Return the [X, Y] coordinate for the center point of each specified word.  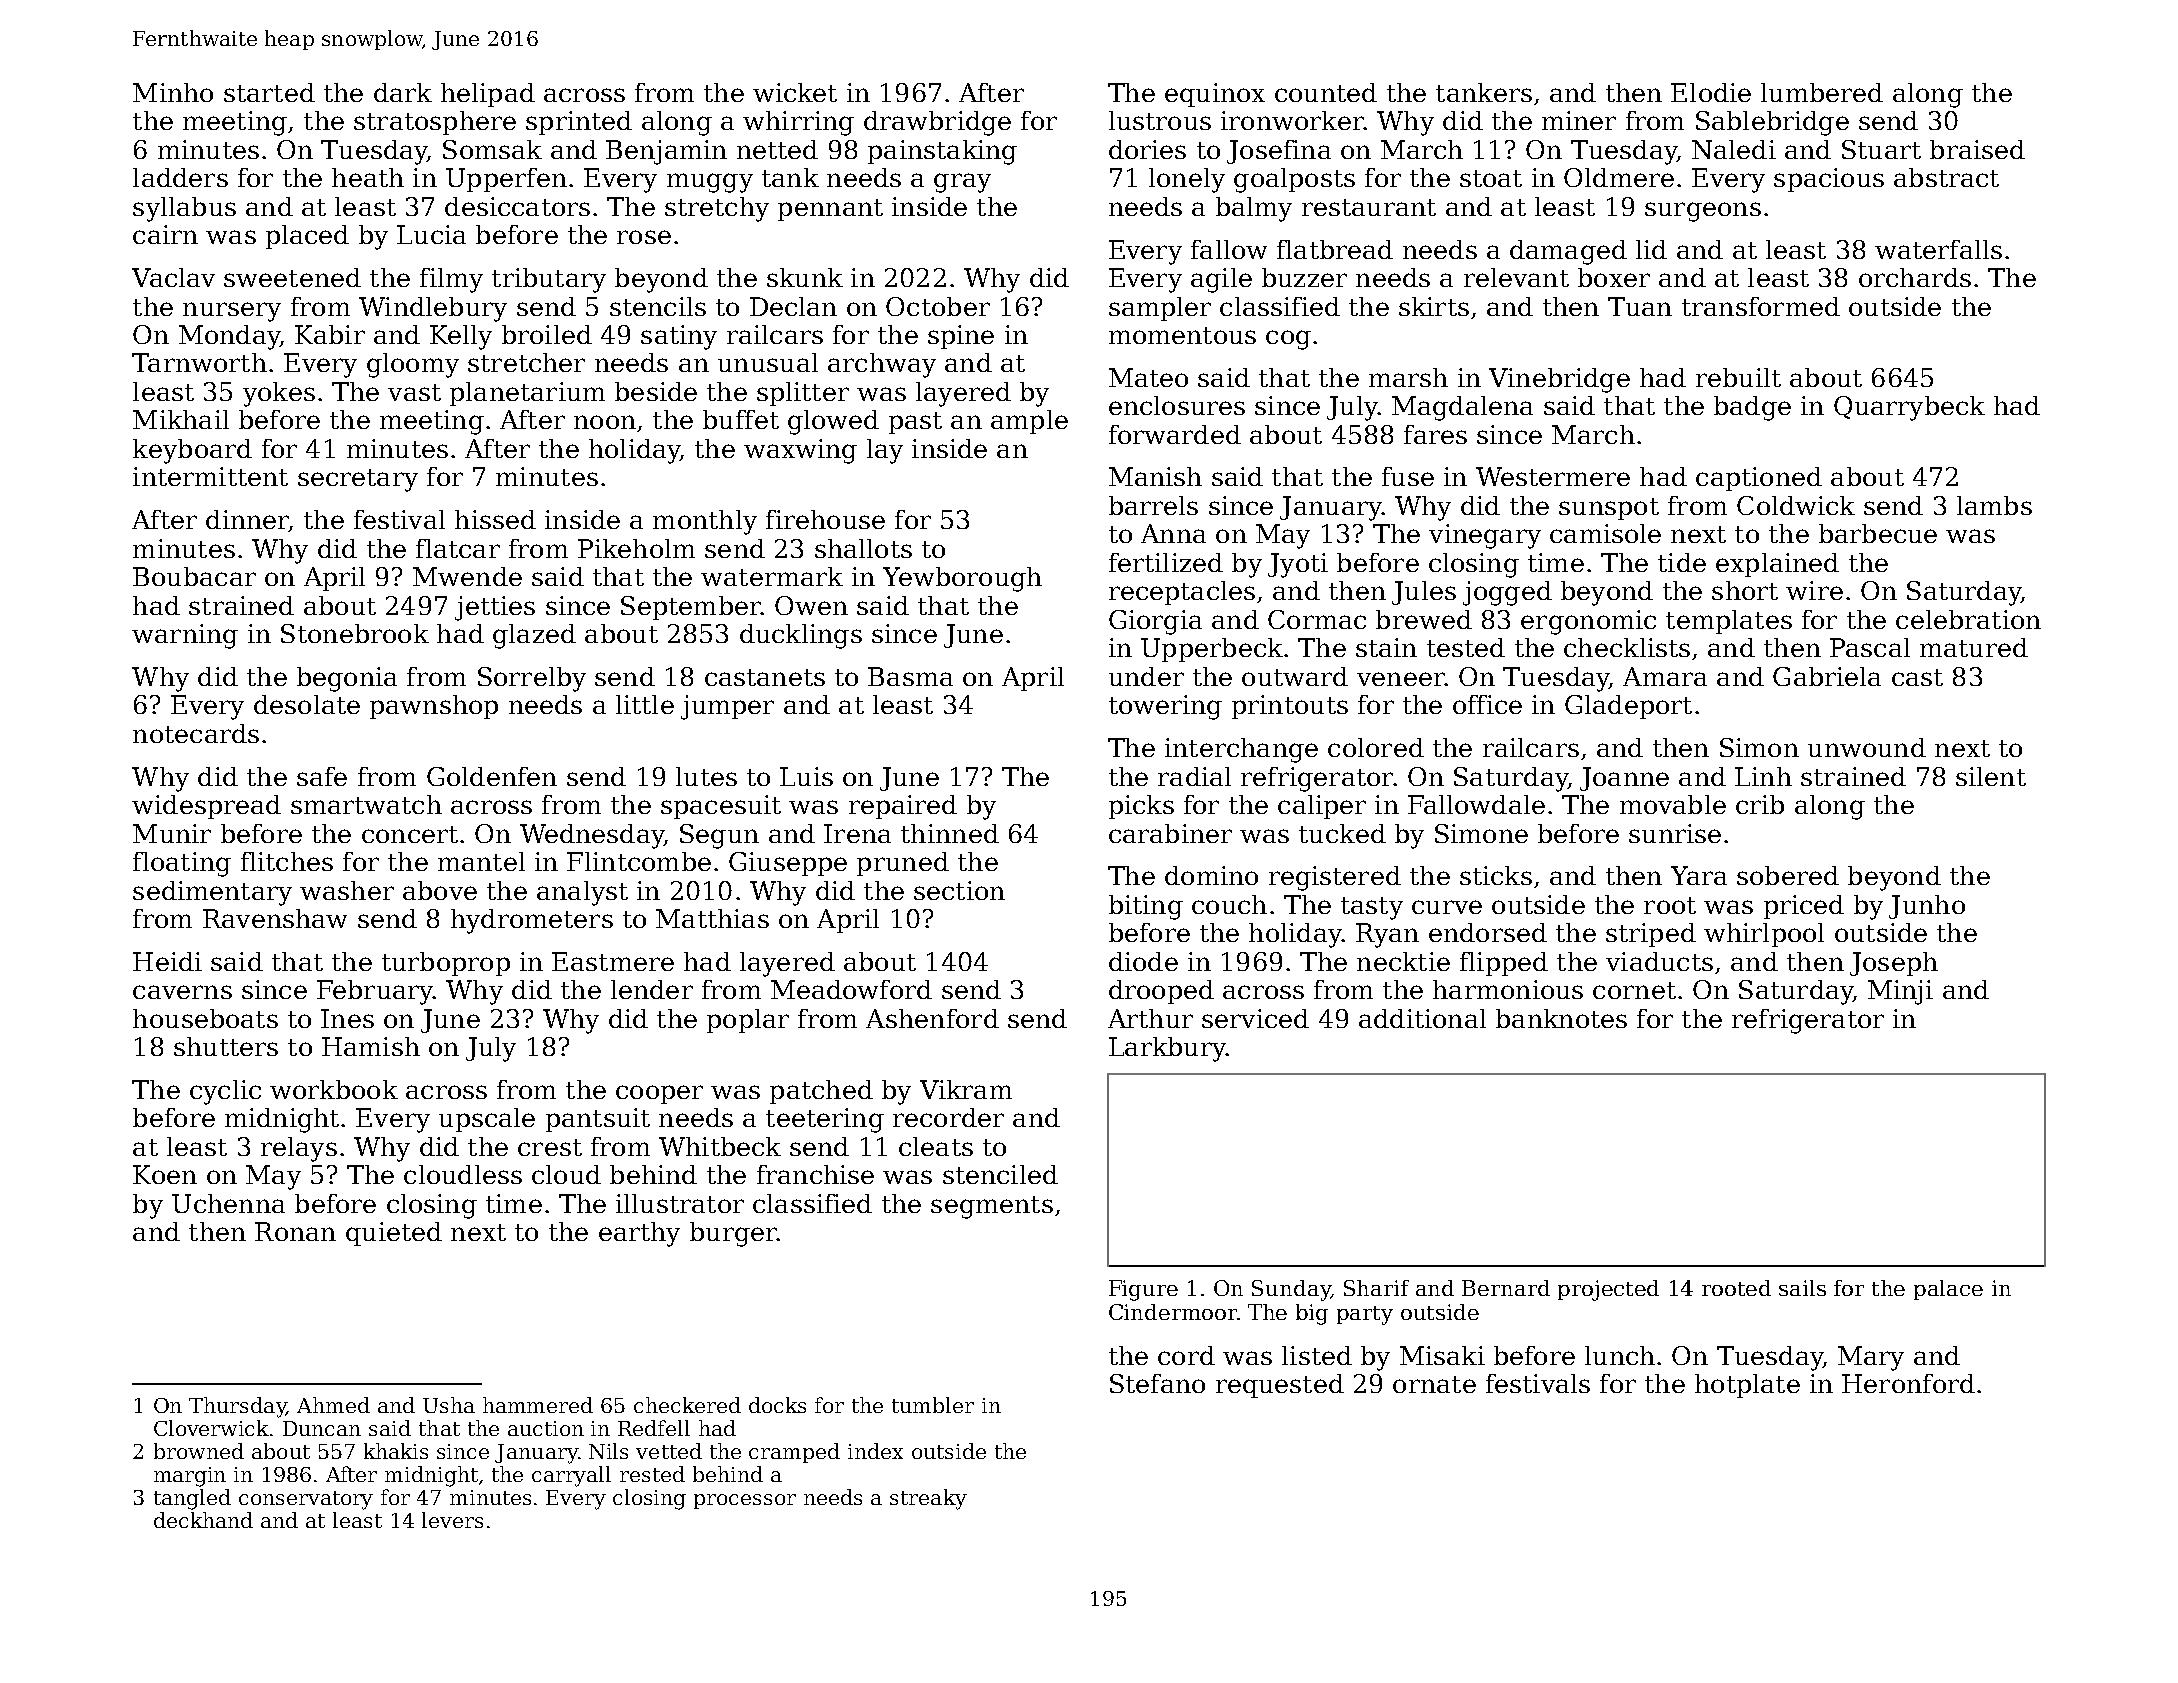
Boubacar [194, 576]
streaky [928, 1499]
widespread [206, 807]
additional [1422, 1018]
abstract [1946, 177]
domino [1211, 875]
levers [452, 1520]
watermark [772, 576]
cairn [165, 234]
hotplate [1747, 1386]
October [938, 306]
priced [1804, 907]
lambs [1994, 505]
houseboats [205, 1018]
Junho [1927, 907]
